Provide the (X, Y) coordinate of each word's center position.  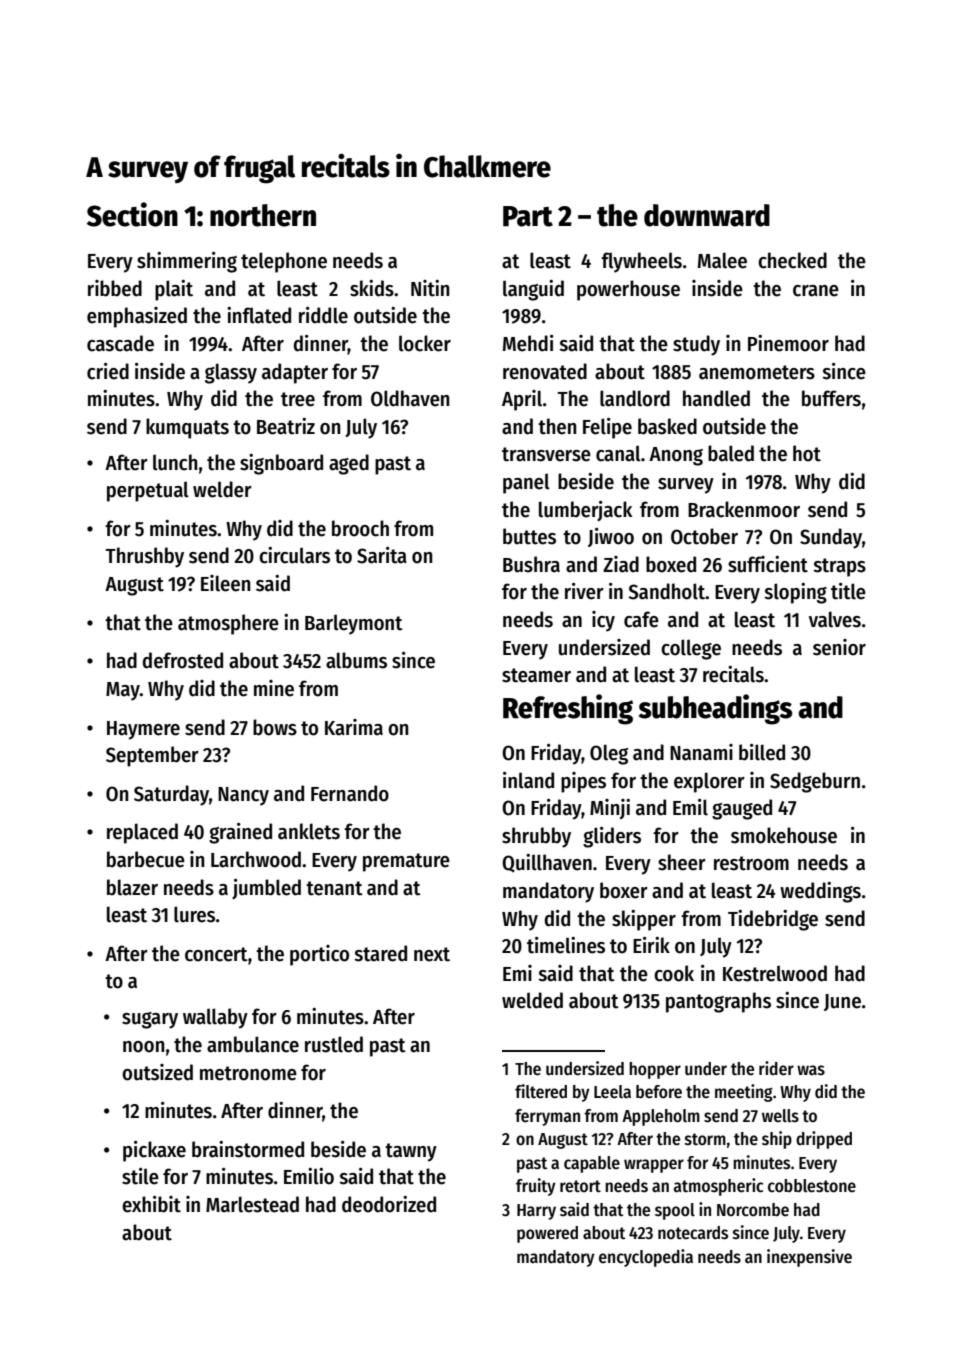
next (432, 954)
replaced (142, 833)
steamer (536, 675)
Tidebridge (773, 920)
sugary (150, 1020)
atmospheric (718, 1187)
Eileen (226, 583)
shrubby (536, 837)
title (848, 591)
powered (547, 1234)
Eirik (651, 945)
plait (174, 290)
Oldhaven (410, 398)
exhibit (151, 1204)
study (696, 345)
